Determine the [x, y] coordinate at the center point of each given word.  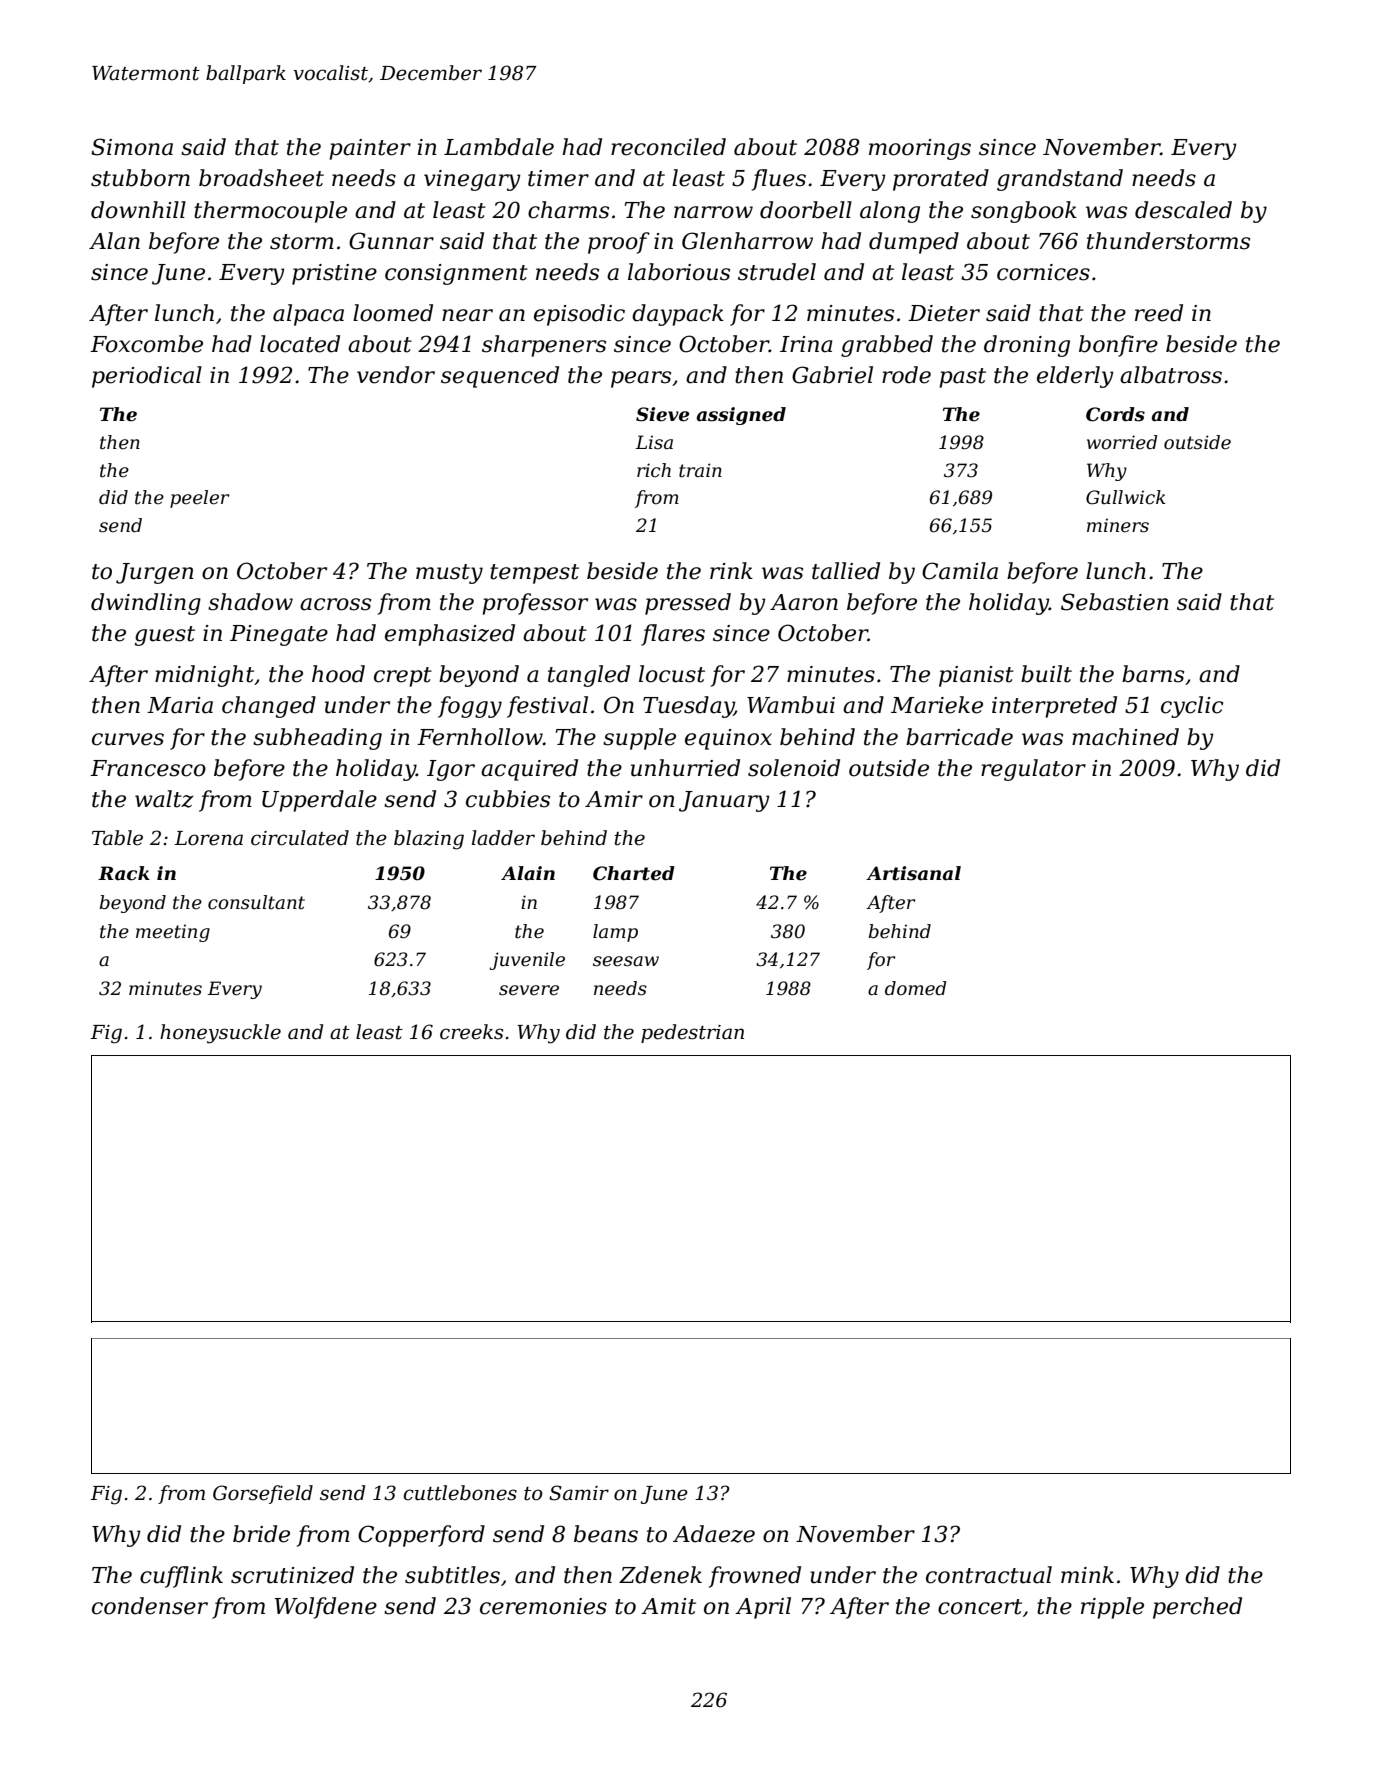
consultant [256, 902]
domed [916, 988]
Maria [180, 705]
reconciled [668, 147]
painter [370, 149]
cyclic [1192, 707]
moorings [920, 149]
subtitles [452, 1575]
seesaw [626, 961]
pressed [688, 604]
